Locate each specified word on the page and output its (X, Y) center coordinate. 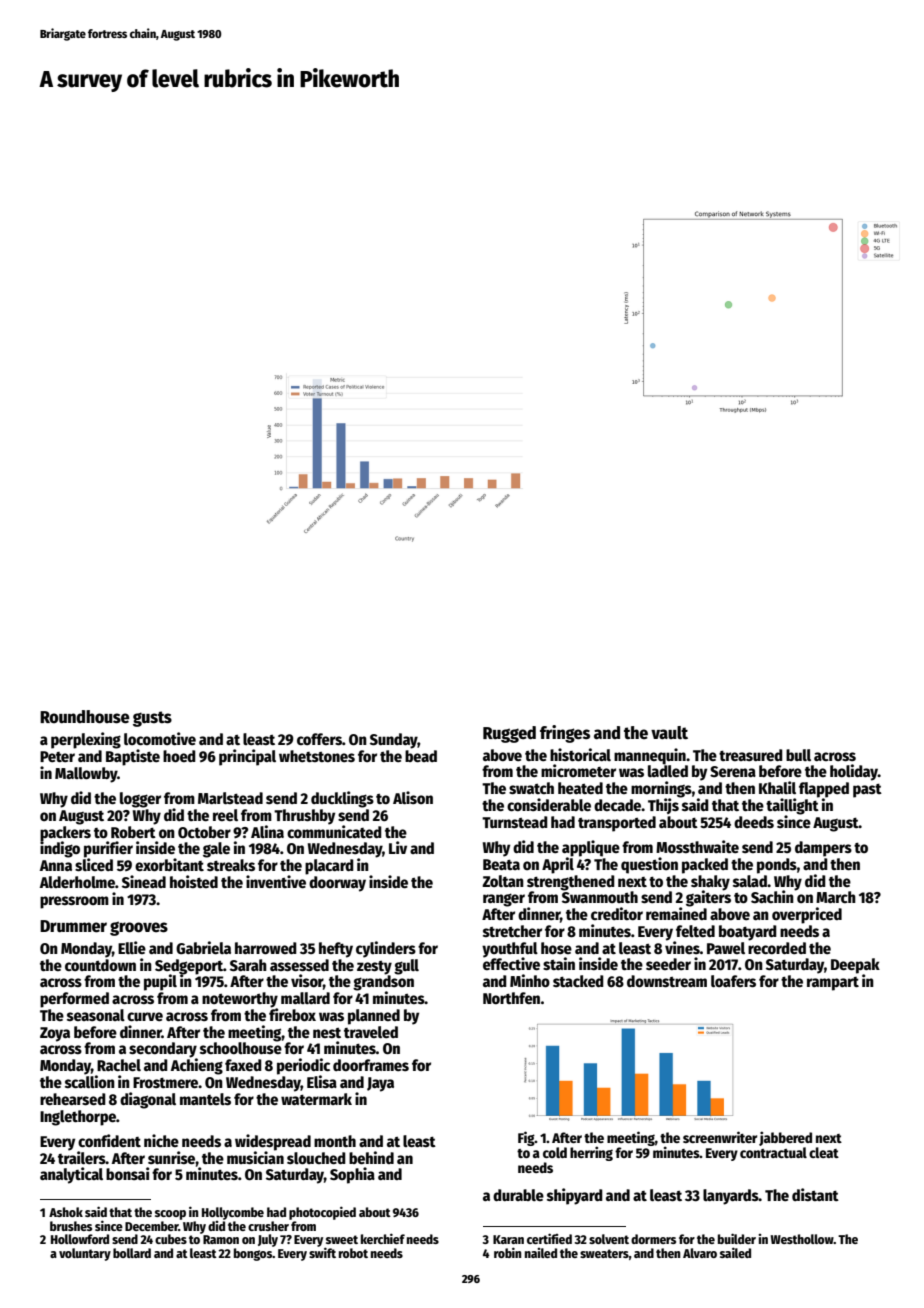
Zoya (55, 1034)
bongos (253, 1254)
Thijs (663, 806)
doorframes (371, 1065)
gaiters (708, 898)
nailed (541, 1253)
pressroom (74, 902)
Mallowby (86, 775)
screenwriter (720, 1137)
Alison (413, 797)
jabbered (785, 1138)
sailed (735, 1252)
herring (591, 1153)
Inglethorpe (78, 1118)
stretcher (512, 931)
